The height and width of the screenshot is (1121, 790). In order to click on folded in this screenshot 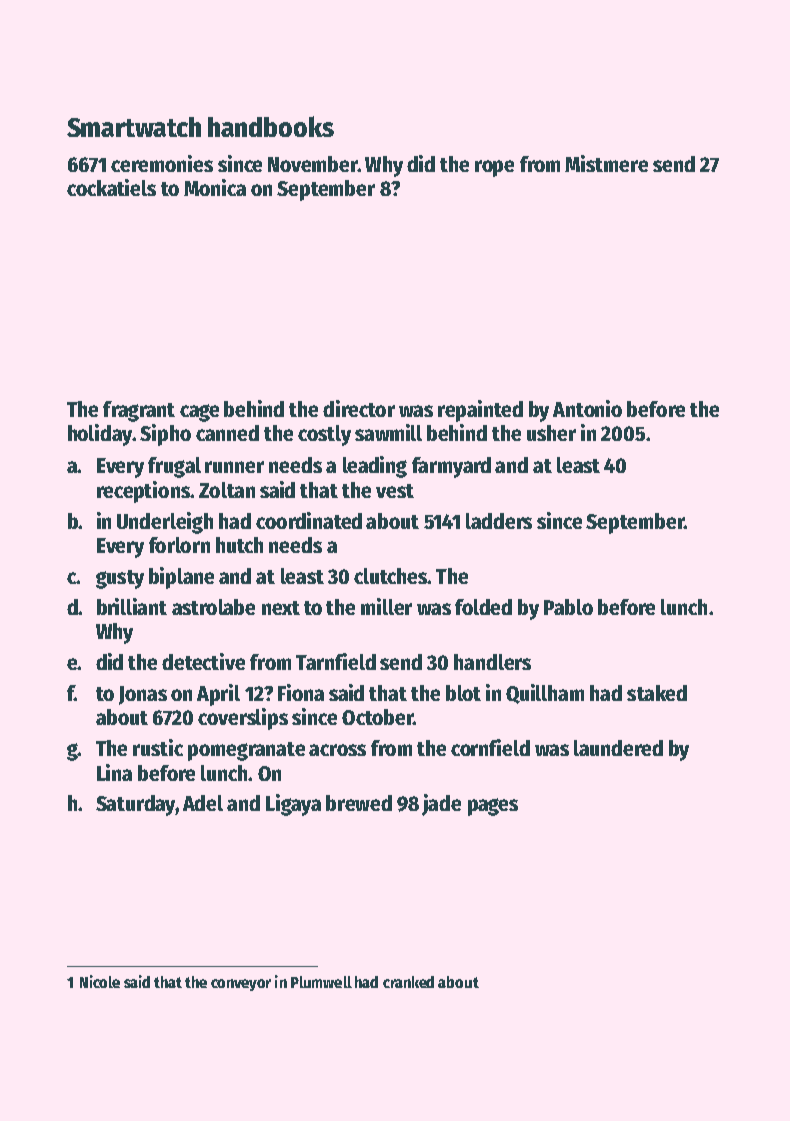, I will do `click(483, 607)`.
